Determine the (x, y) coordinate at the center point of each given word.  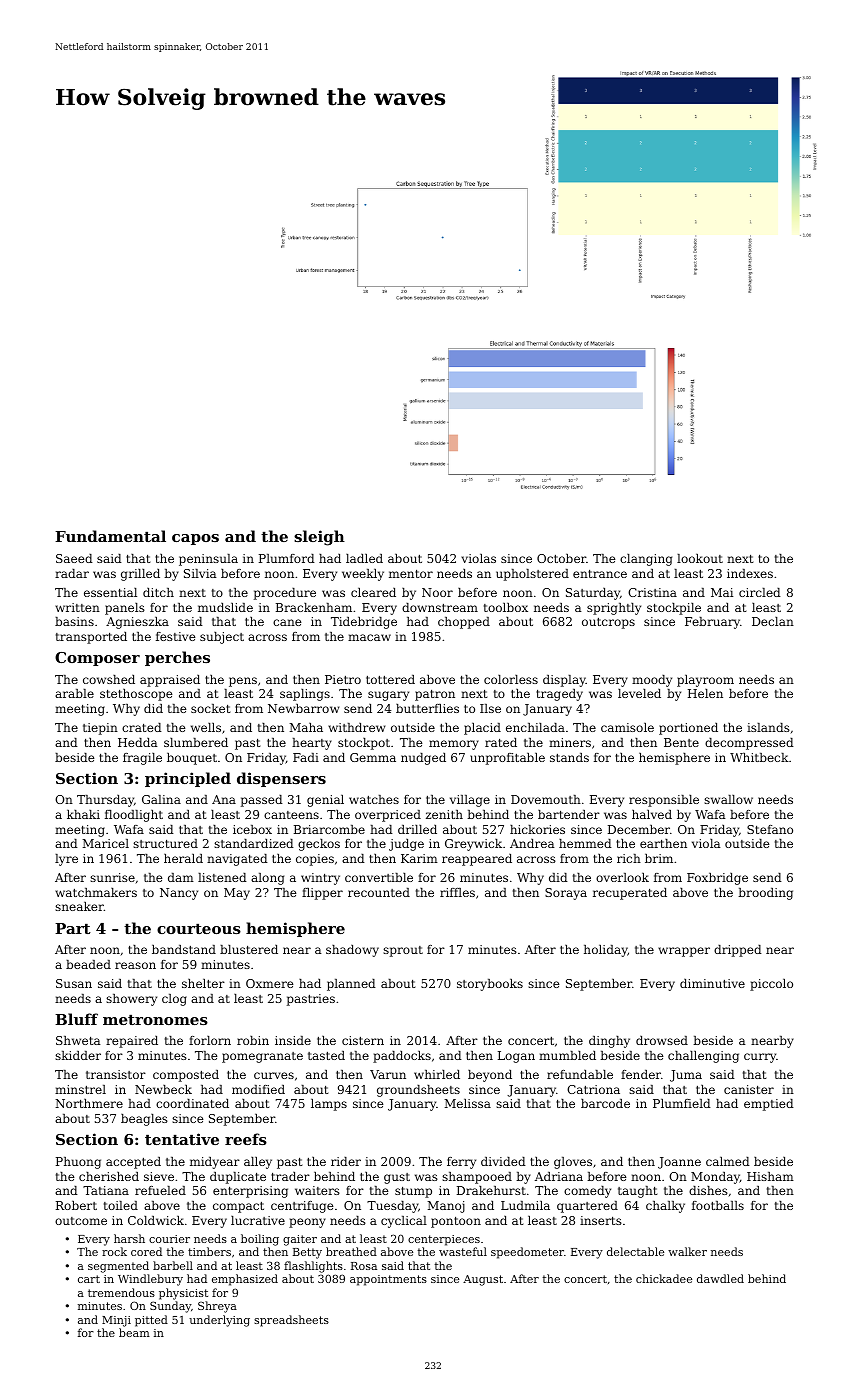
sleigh (319, 538)
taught (637, 1192)
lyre (66, 860)
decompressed (749, 744)
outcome (81, 1221)
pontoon (456, 1222)
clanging (646, 560)
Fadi (306, 757)
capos (195, 539)
